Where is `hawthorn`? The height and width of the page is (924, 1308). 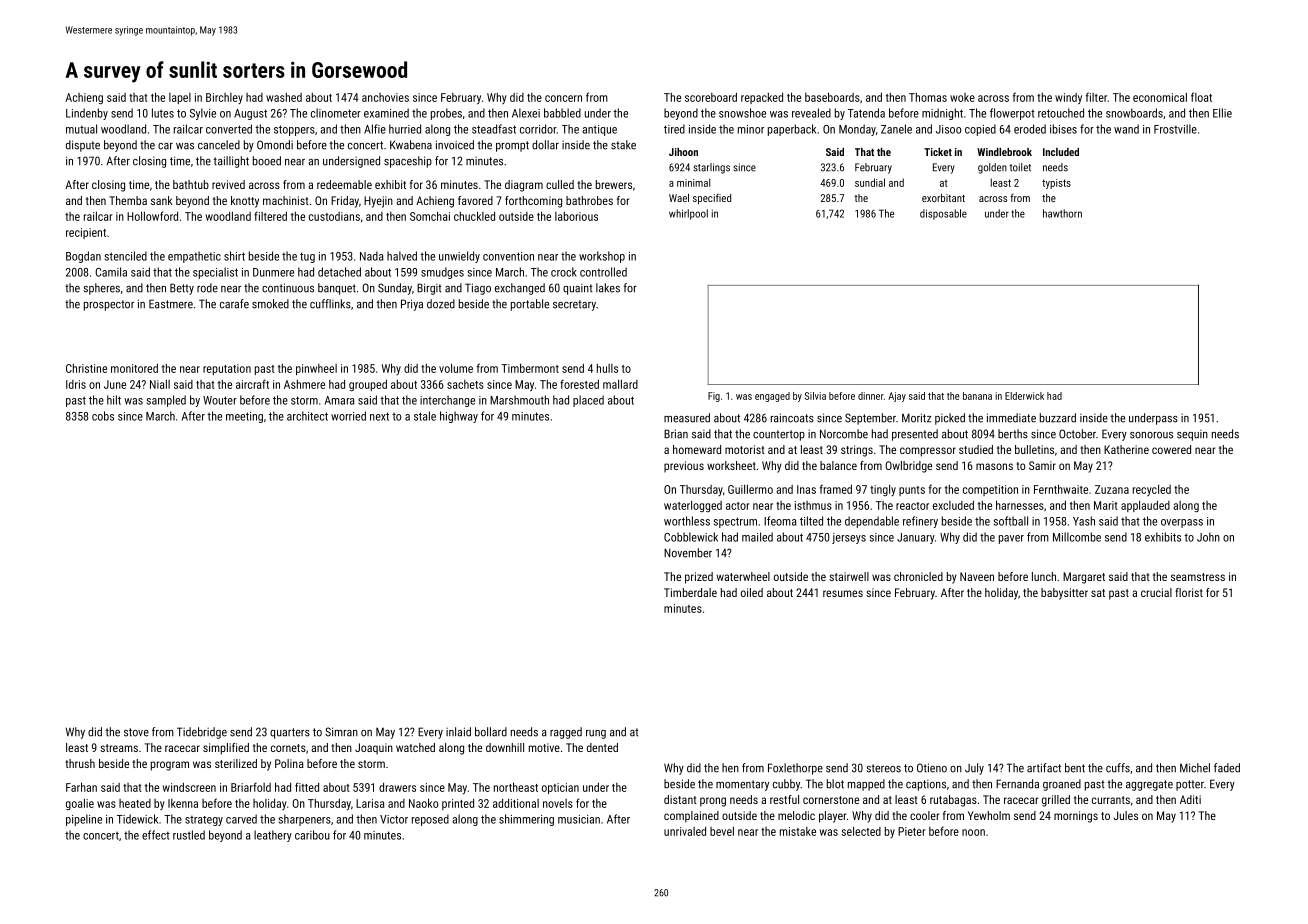
hawthorn is located at coordinates (1062, 213).
